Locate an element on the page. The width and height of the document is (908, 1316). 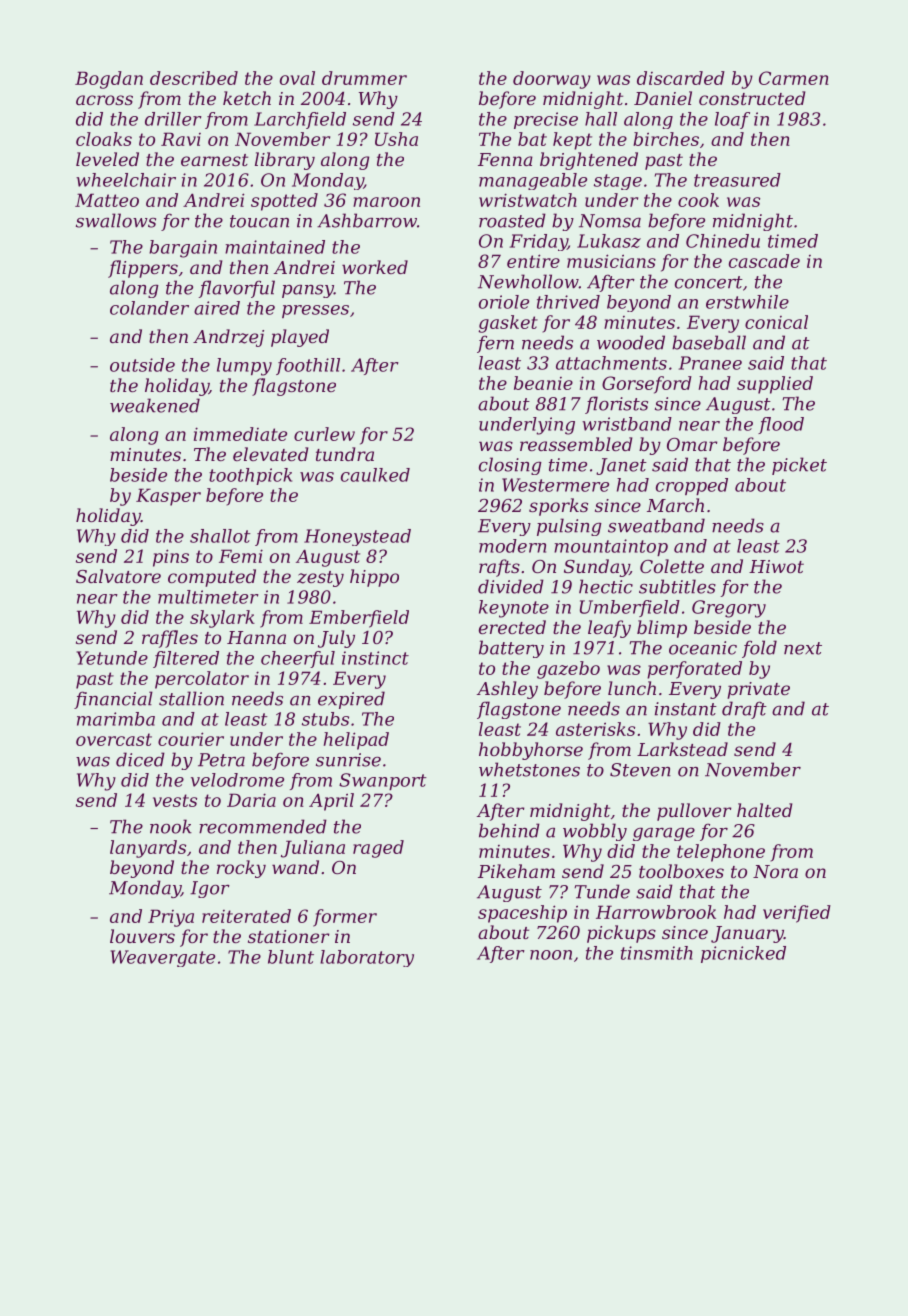
library is located at coordinates (285, 161).
